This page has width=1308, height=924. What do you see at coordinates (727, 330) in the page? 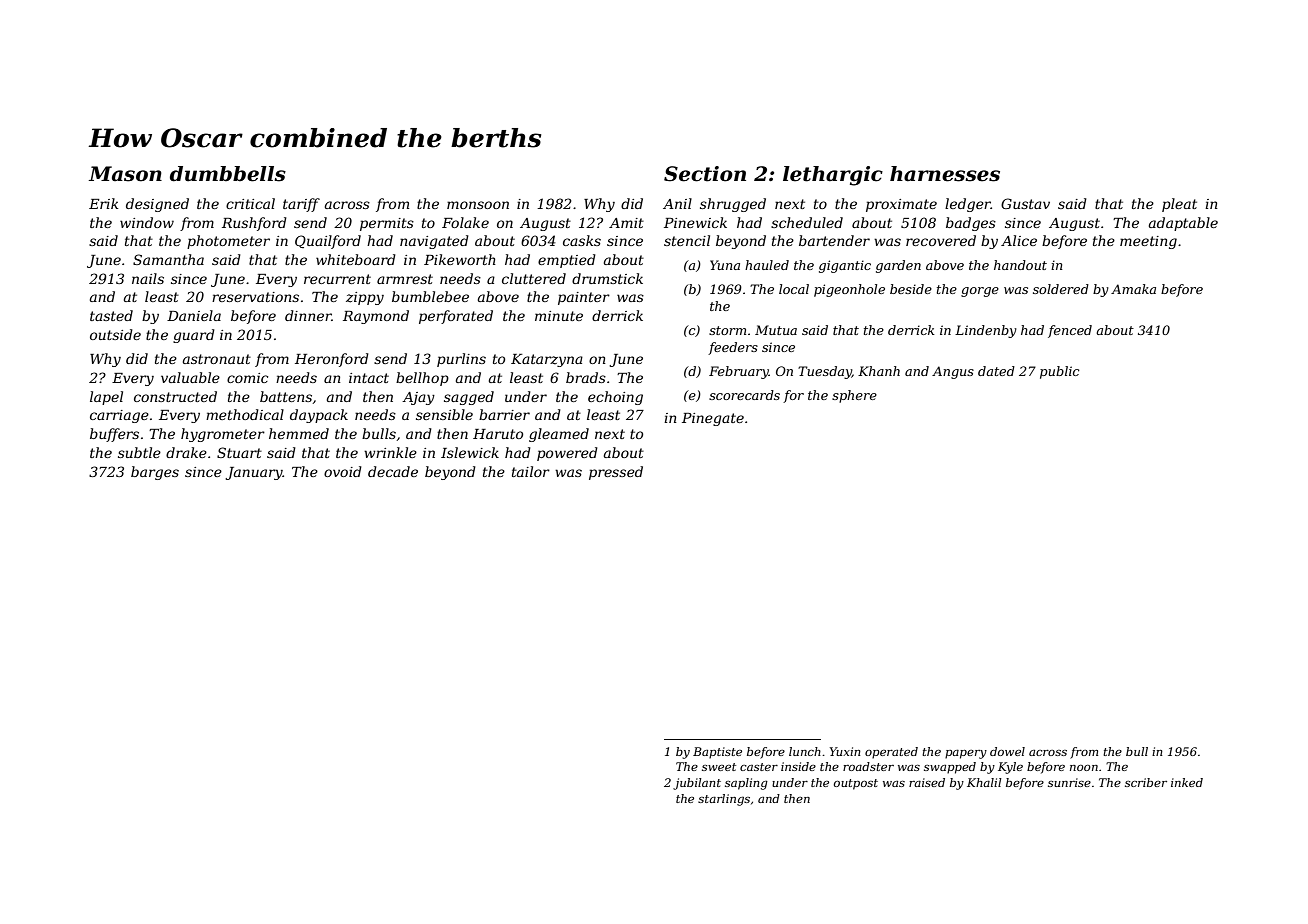
I see `storm` at bounding box center [727, 330].
